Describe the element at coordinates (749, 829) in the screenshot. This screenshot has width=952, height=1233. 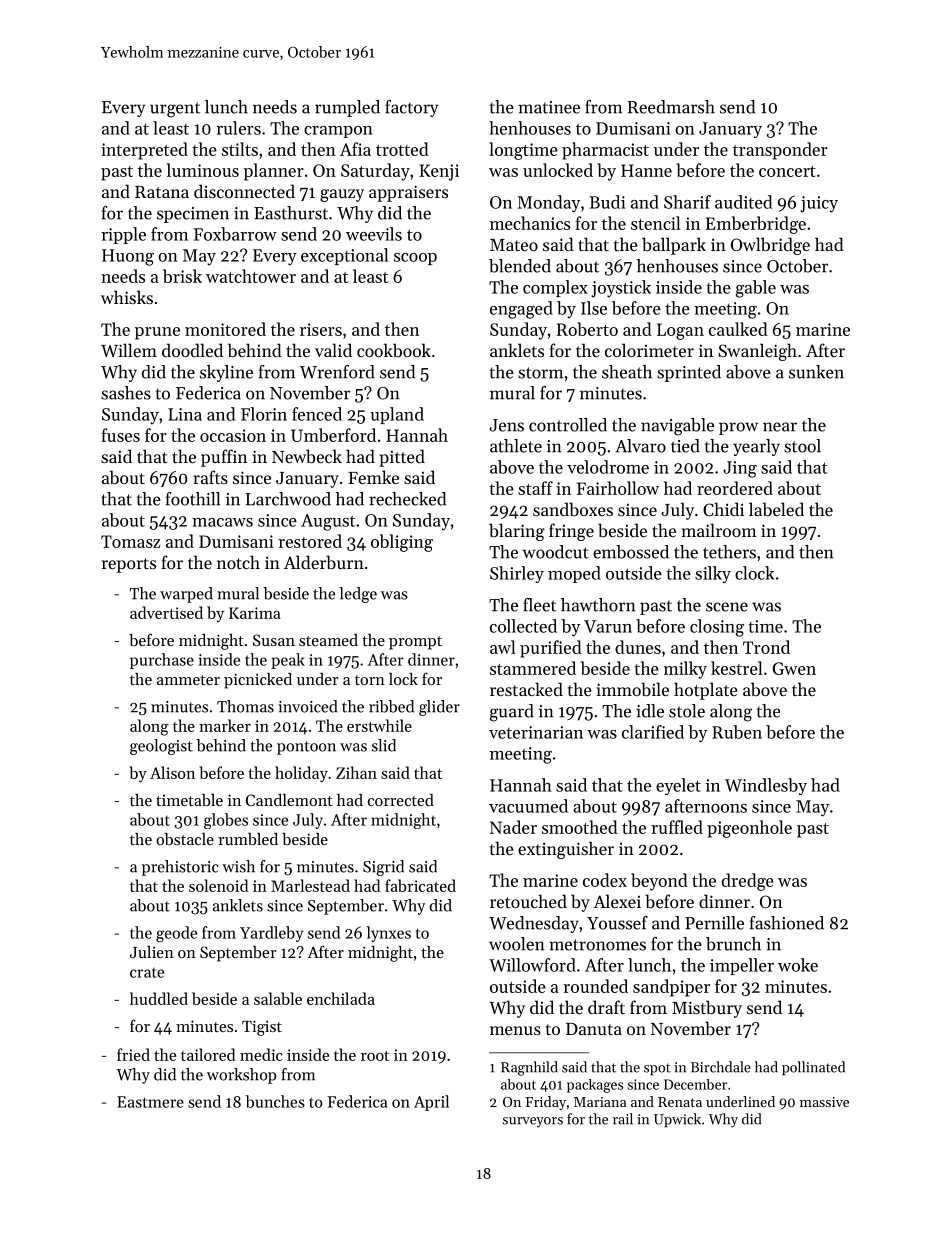
I see `pigeonhole` at that location.
